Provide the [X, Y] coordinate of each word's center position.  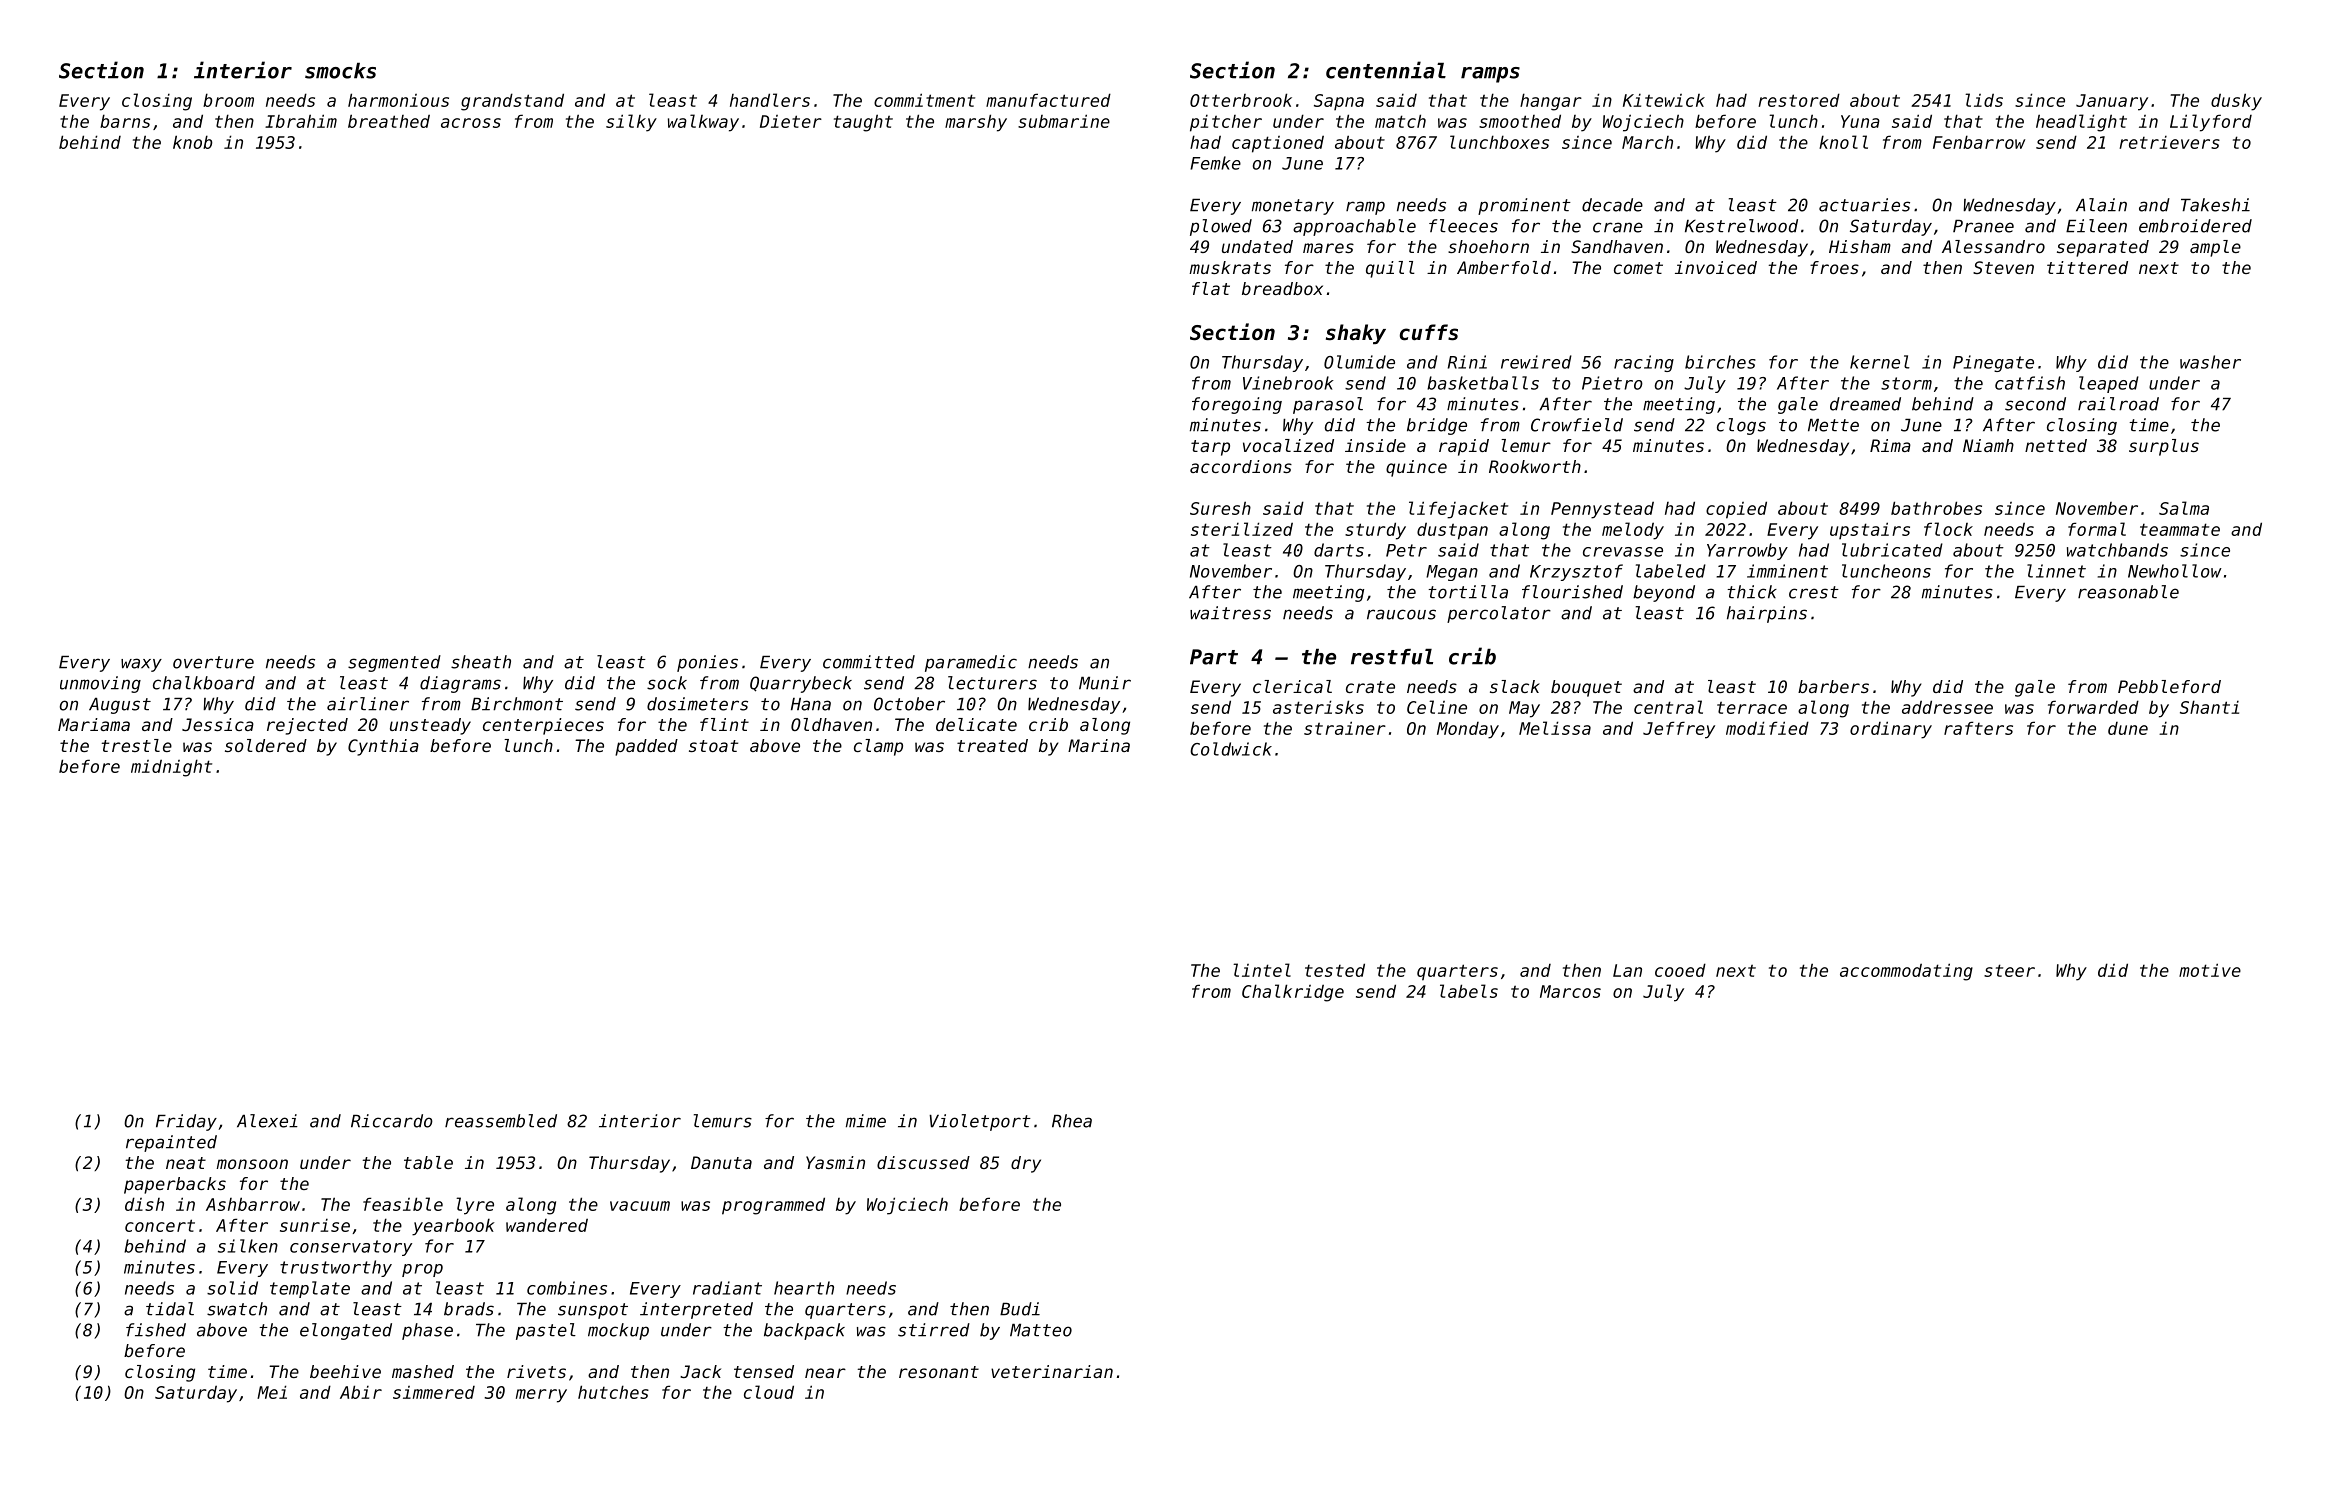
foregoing [1237, 405]
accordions [1241, 466]
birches [1720, 362]
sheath [481, 662]
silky [631, 123]
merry [541, 1396]
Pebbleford [2169, 686]
